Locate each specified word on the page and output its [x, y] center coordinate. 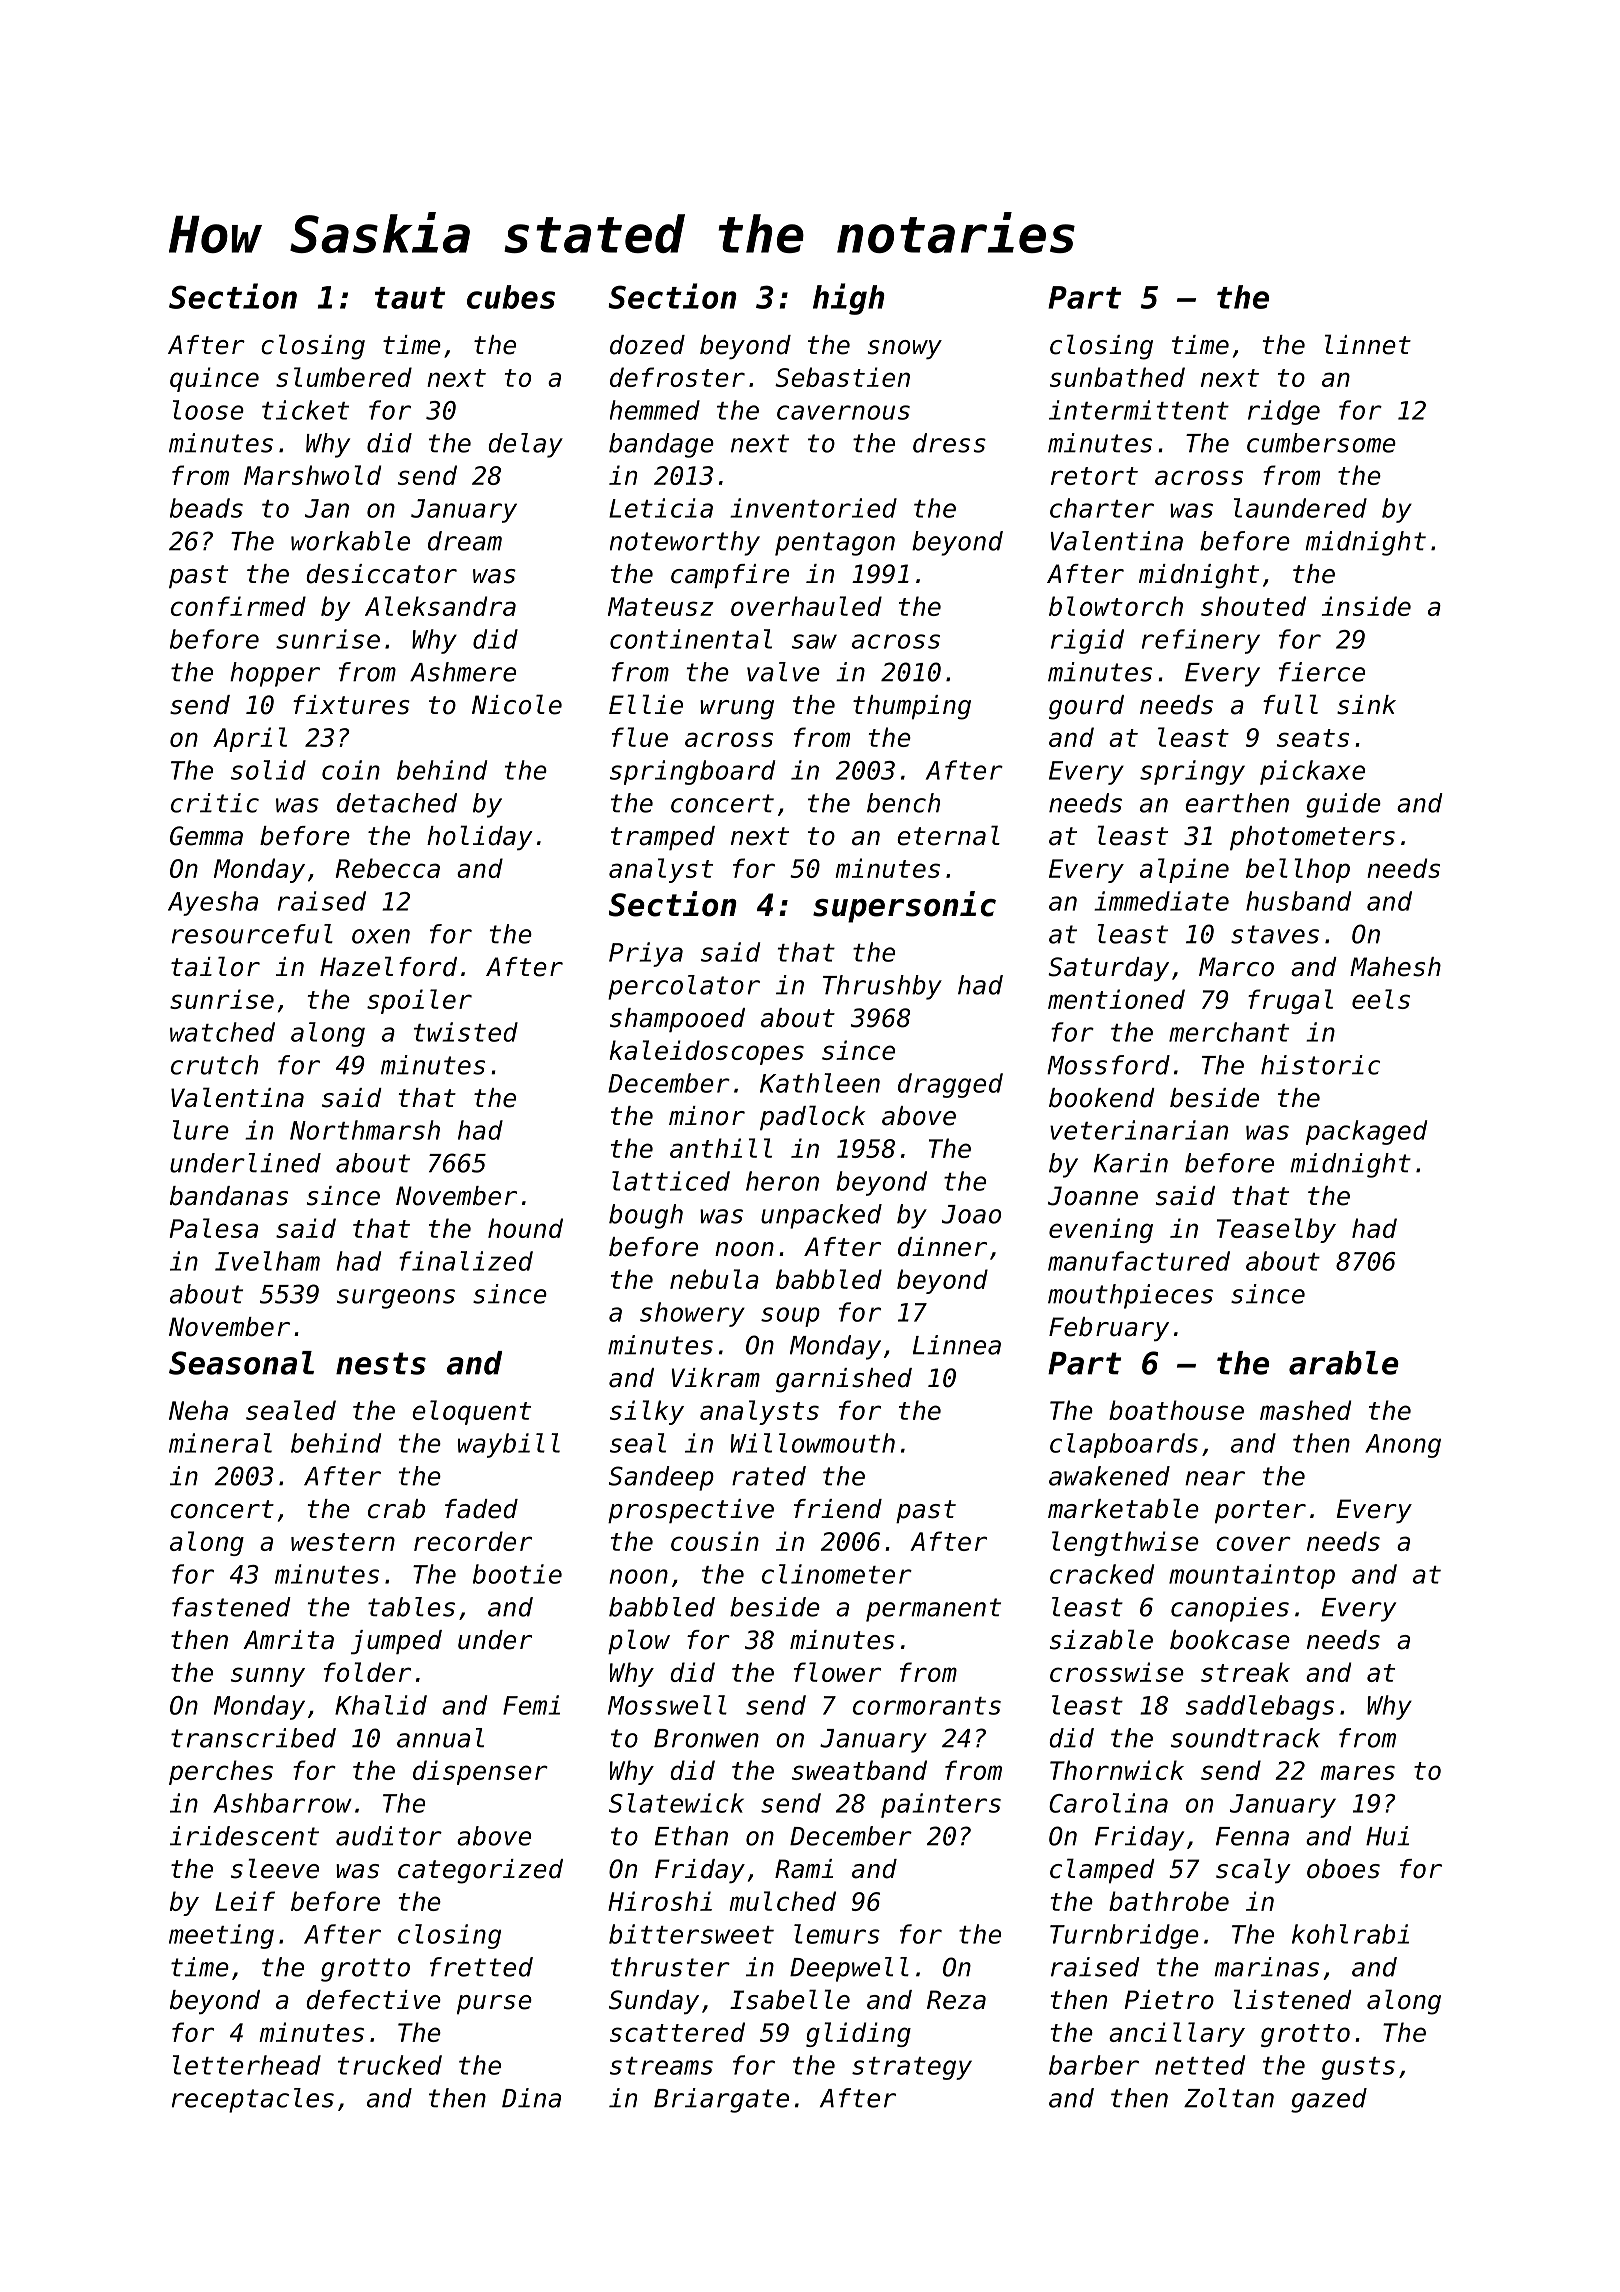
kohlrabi [1350, 1934]
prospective [691, 1511]
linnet [1368, 344]
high [849, 299]
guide [1343, 805]
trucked [390, 2065]
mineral [220, 1443]
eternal [948, 835]
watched [222, 1032]
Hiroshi [660, 1901]
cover [1253, 1543]
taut [410, 298]
